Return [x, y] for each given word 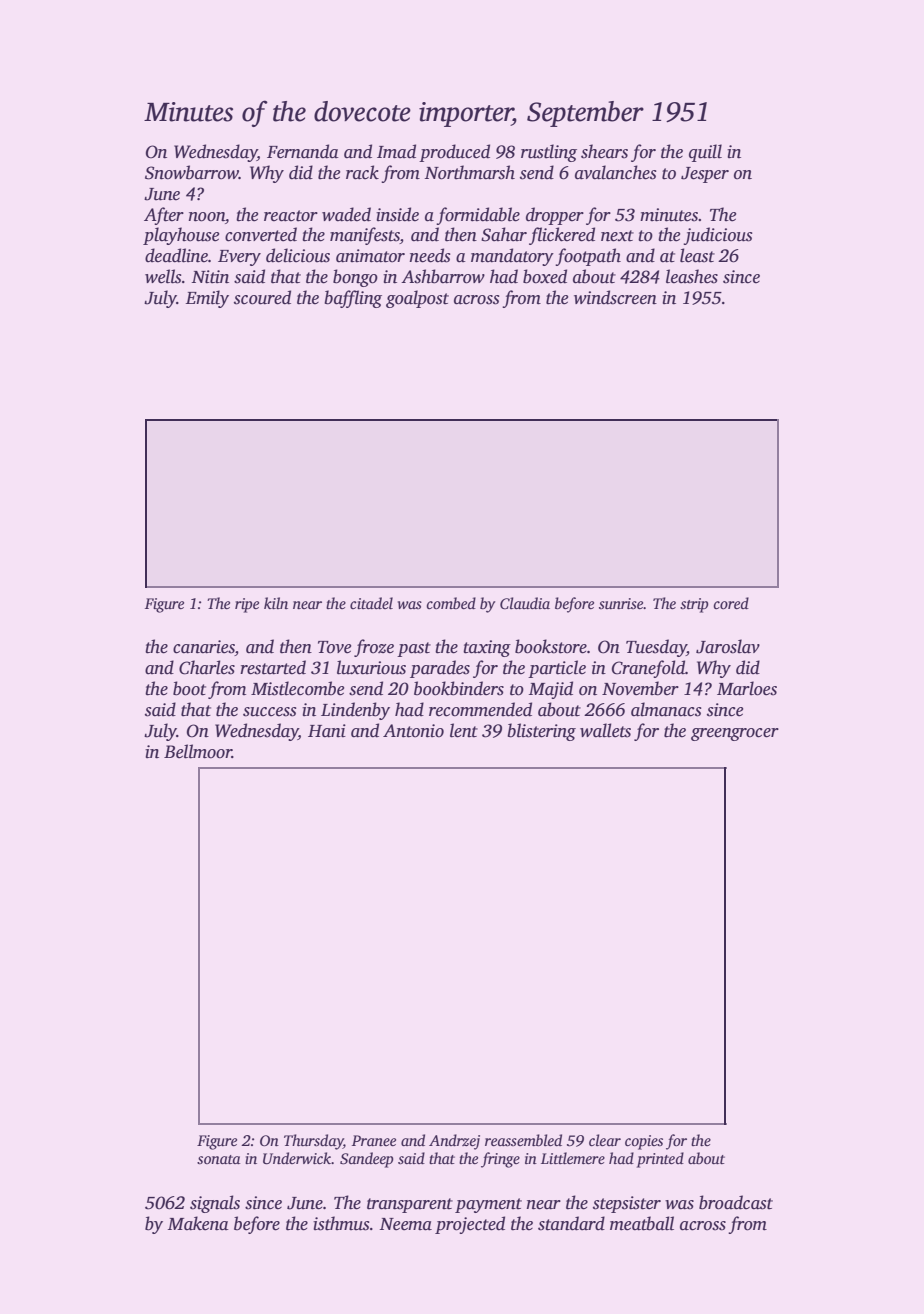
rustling [549, 153]
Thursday [313, 1142]
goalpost [417, 299]
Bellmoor [198, 751]
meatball [642, 1223]
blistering [541, 732]
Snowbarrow [192, 172]
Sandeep [367, 1160]
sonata [219, 1159]
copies [644, 1142]
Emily [207, 299]
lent [464, 730]
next [617, 236]
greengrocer [735, 734]
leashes [692, 276]
